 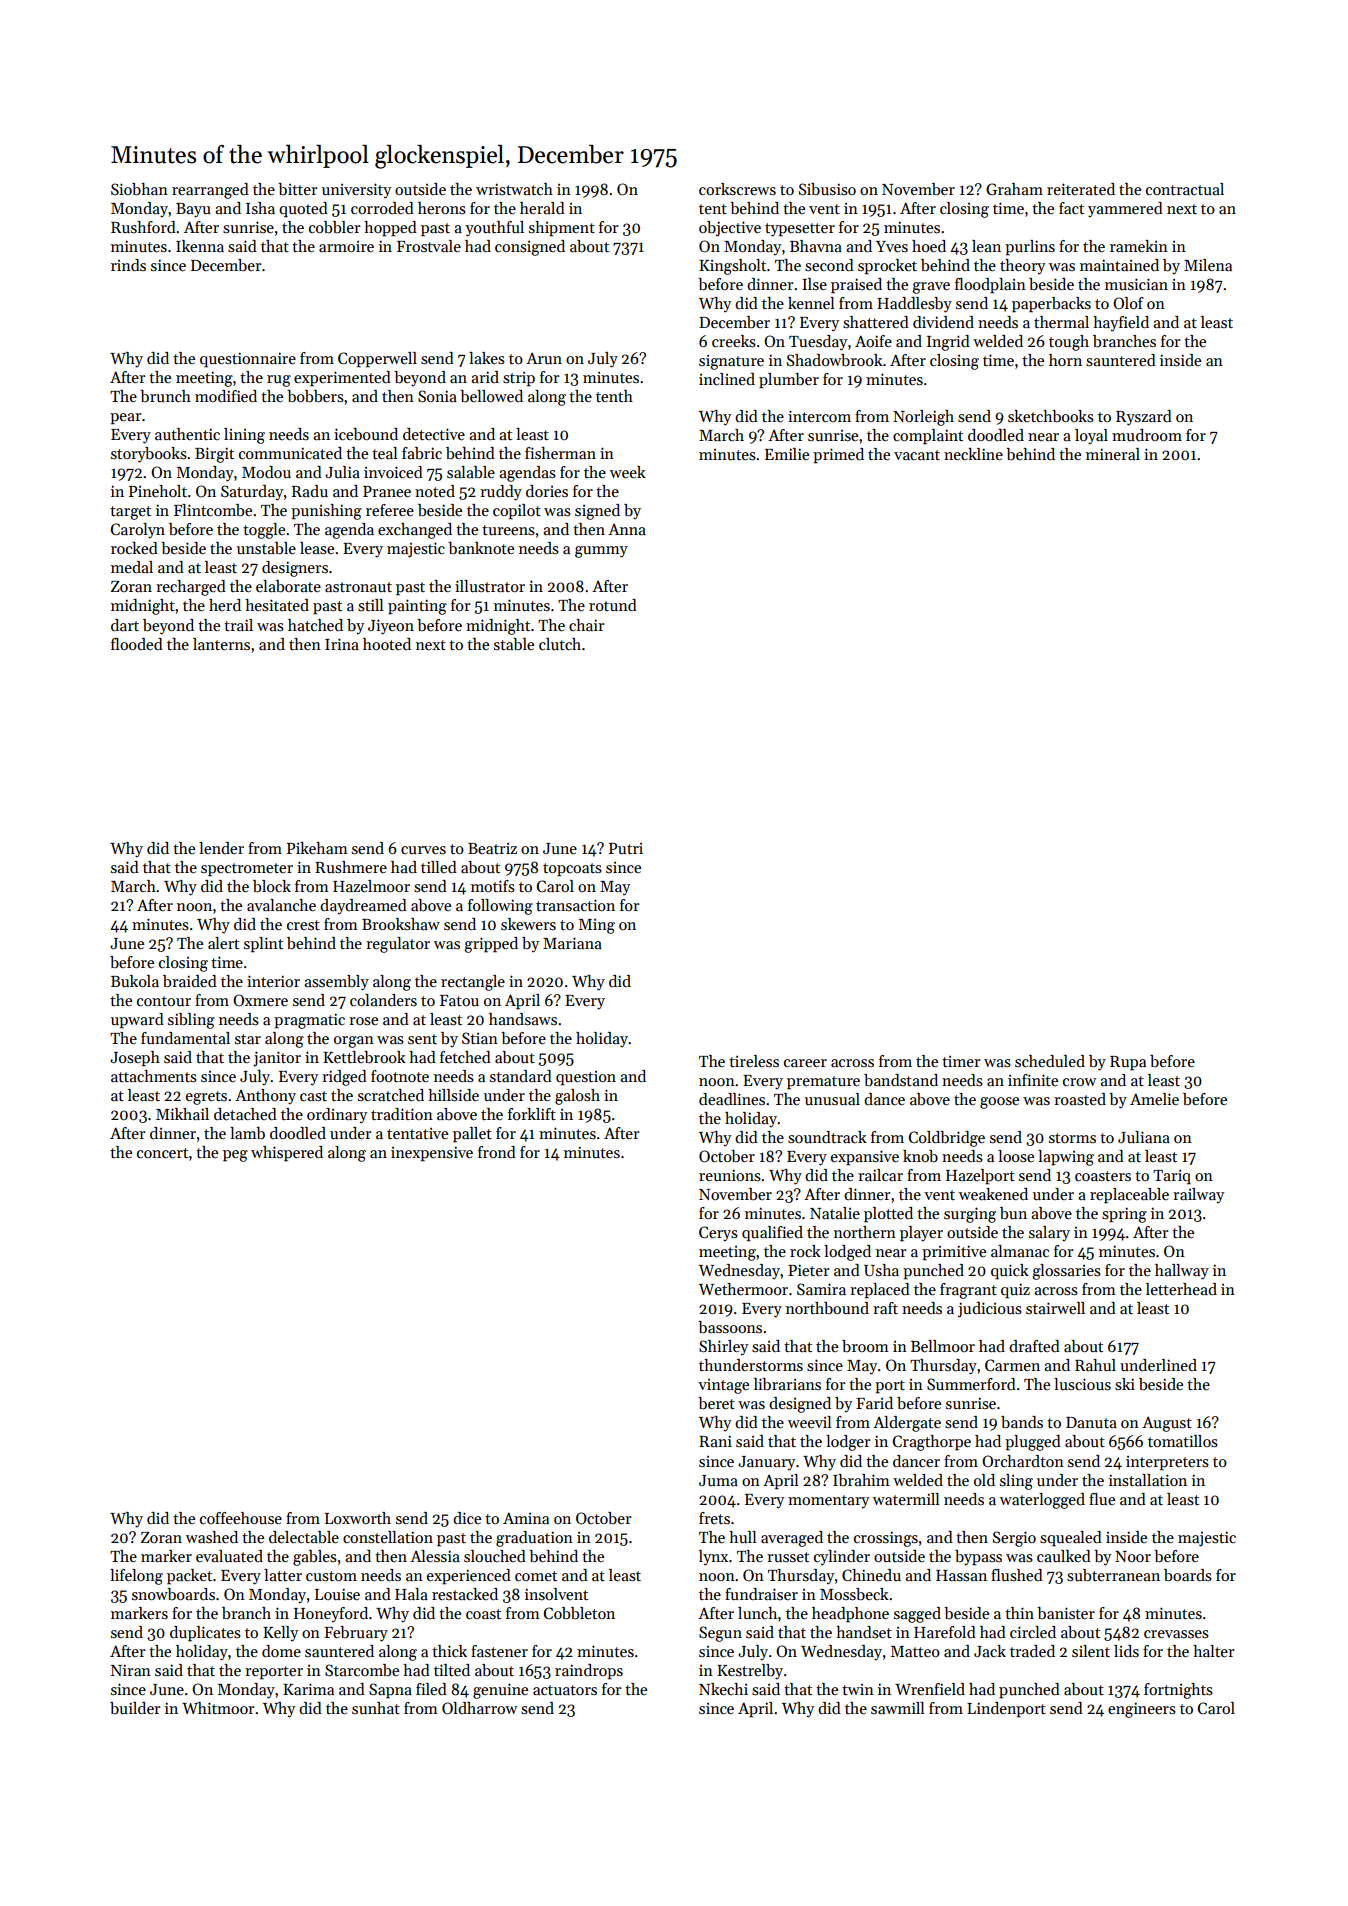 What do you see at coordinates (973, 454) in the image?
I see `neckline` at bounding box center [973, 454].
